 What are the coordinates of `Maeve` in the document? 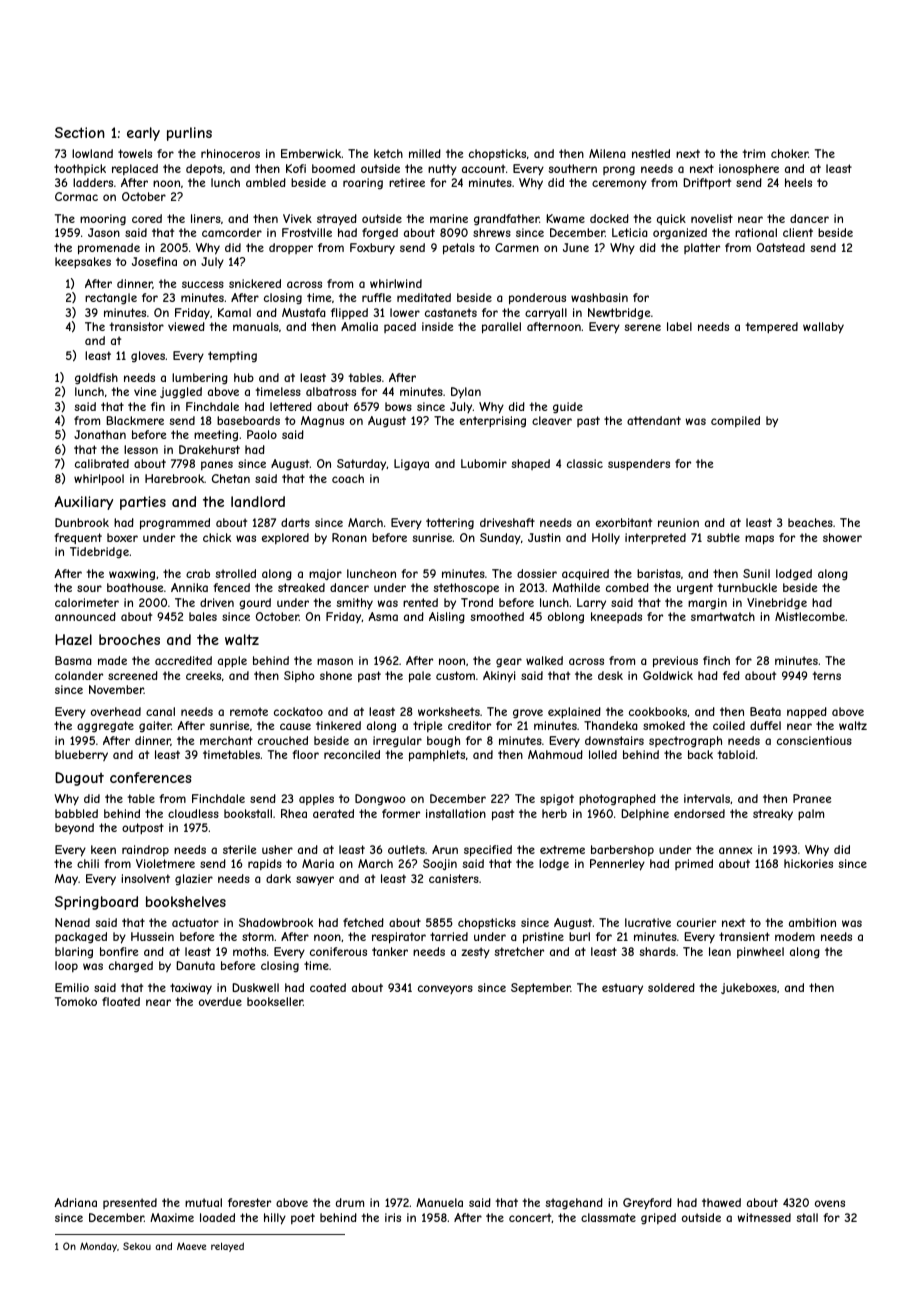 It's located at (191, 1246).
